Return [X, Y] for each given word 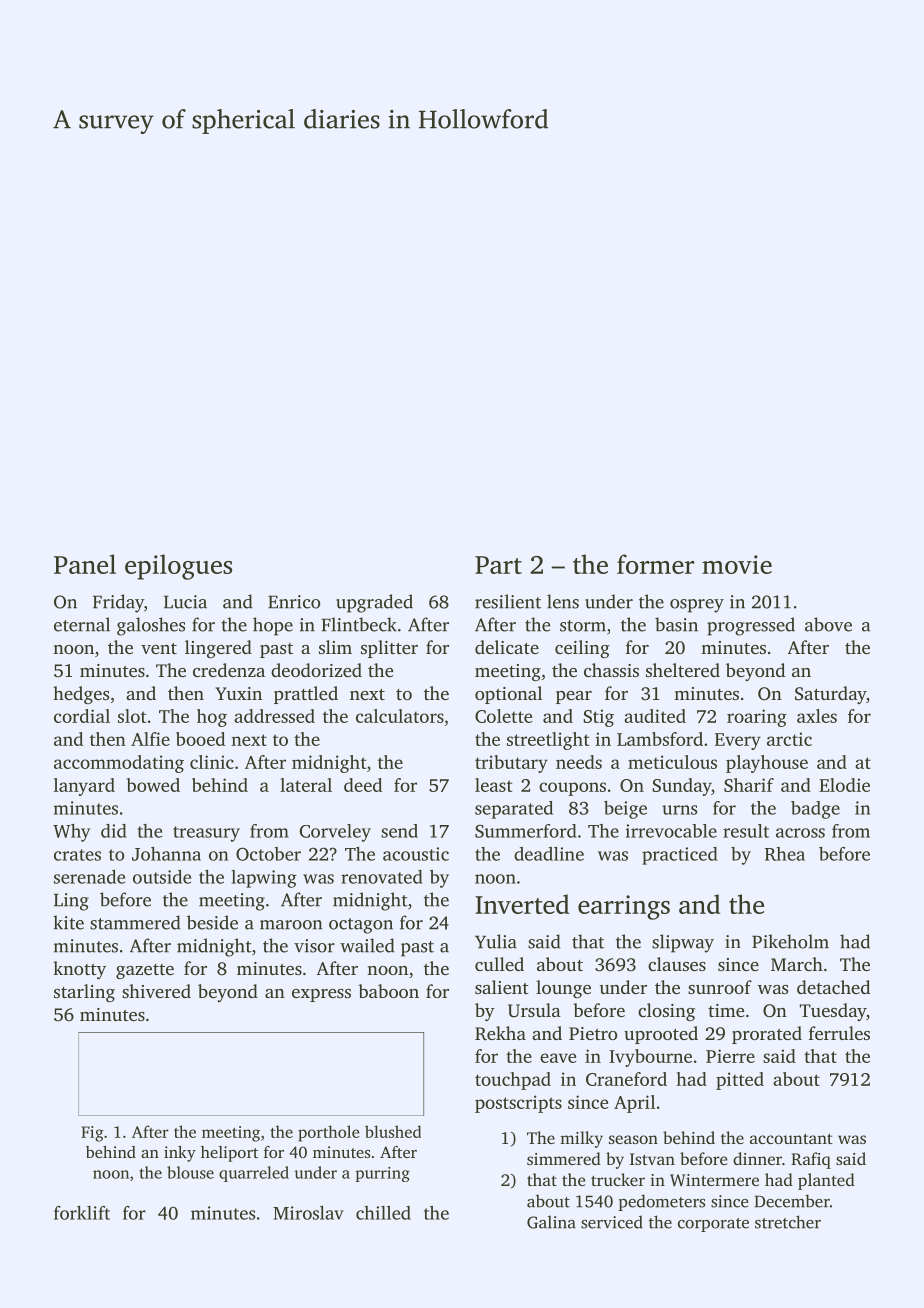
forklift [82, 1213]
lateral [306, 785]
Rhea [785, 854]
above [828, 624]
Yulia [496, 941]
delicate [507, 647]
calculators [400, 716]
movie [737, 564]
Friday [118, 603]
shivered [156, 991]
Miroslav [308, 1213]
